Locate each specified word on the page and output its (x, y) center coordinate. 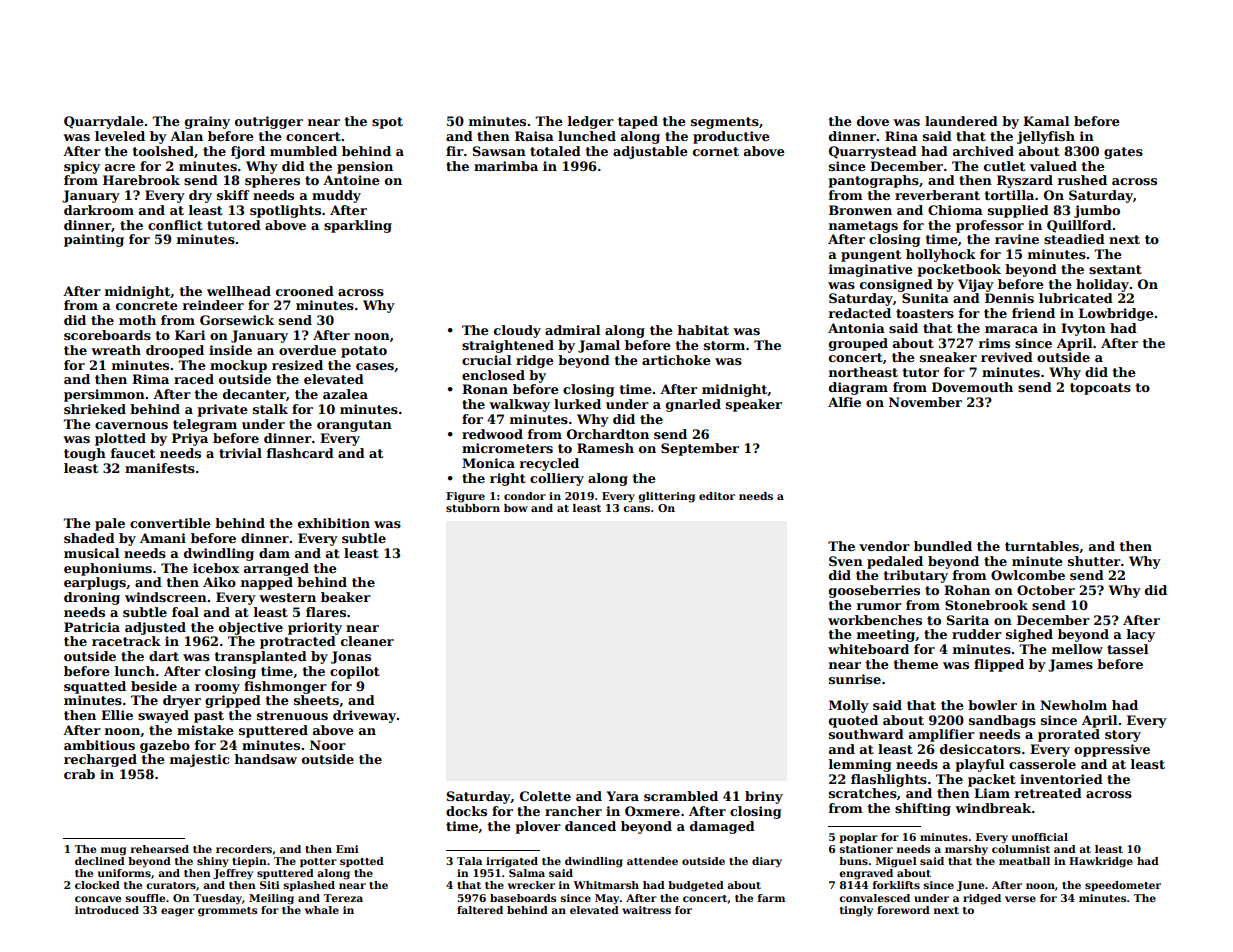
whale (322, 910)
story (1123, 736)
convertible (170, 523)
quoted (853, 721)
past (209, 717)
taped (638, 122)
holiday (1102, 285)
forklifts (896, 885)
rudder (977, 634)
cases (375, 366)
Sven (846, 561)
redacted (860, 313)
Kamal (1046, 121)
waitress (646, 910)
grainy (207, 122)
